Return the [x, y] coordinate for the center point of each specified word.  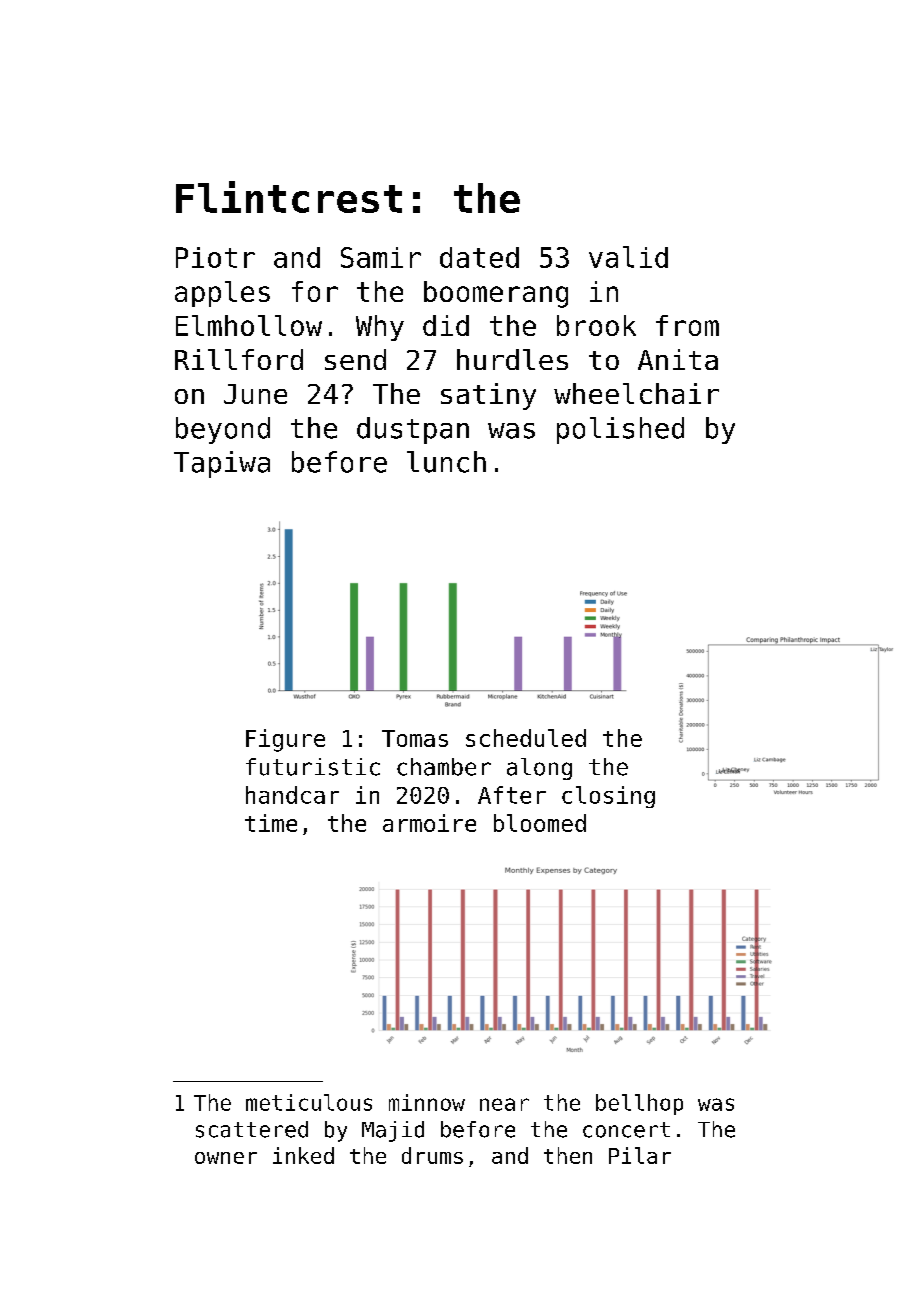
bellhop [639, 1104]
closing [608, 797]
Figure [285, 740]
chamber [444, 767]
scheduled [526, 738]
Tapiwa [222, 464]
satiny [488, 396]
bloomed [540, 823]
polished [620, 430]
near [504, 1104]
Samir [381, 257]
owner [226, 1158]
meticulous [309, 1102]
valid [628, 257]
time [271, 823]
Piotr [215, 257]
